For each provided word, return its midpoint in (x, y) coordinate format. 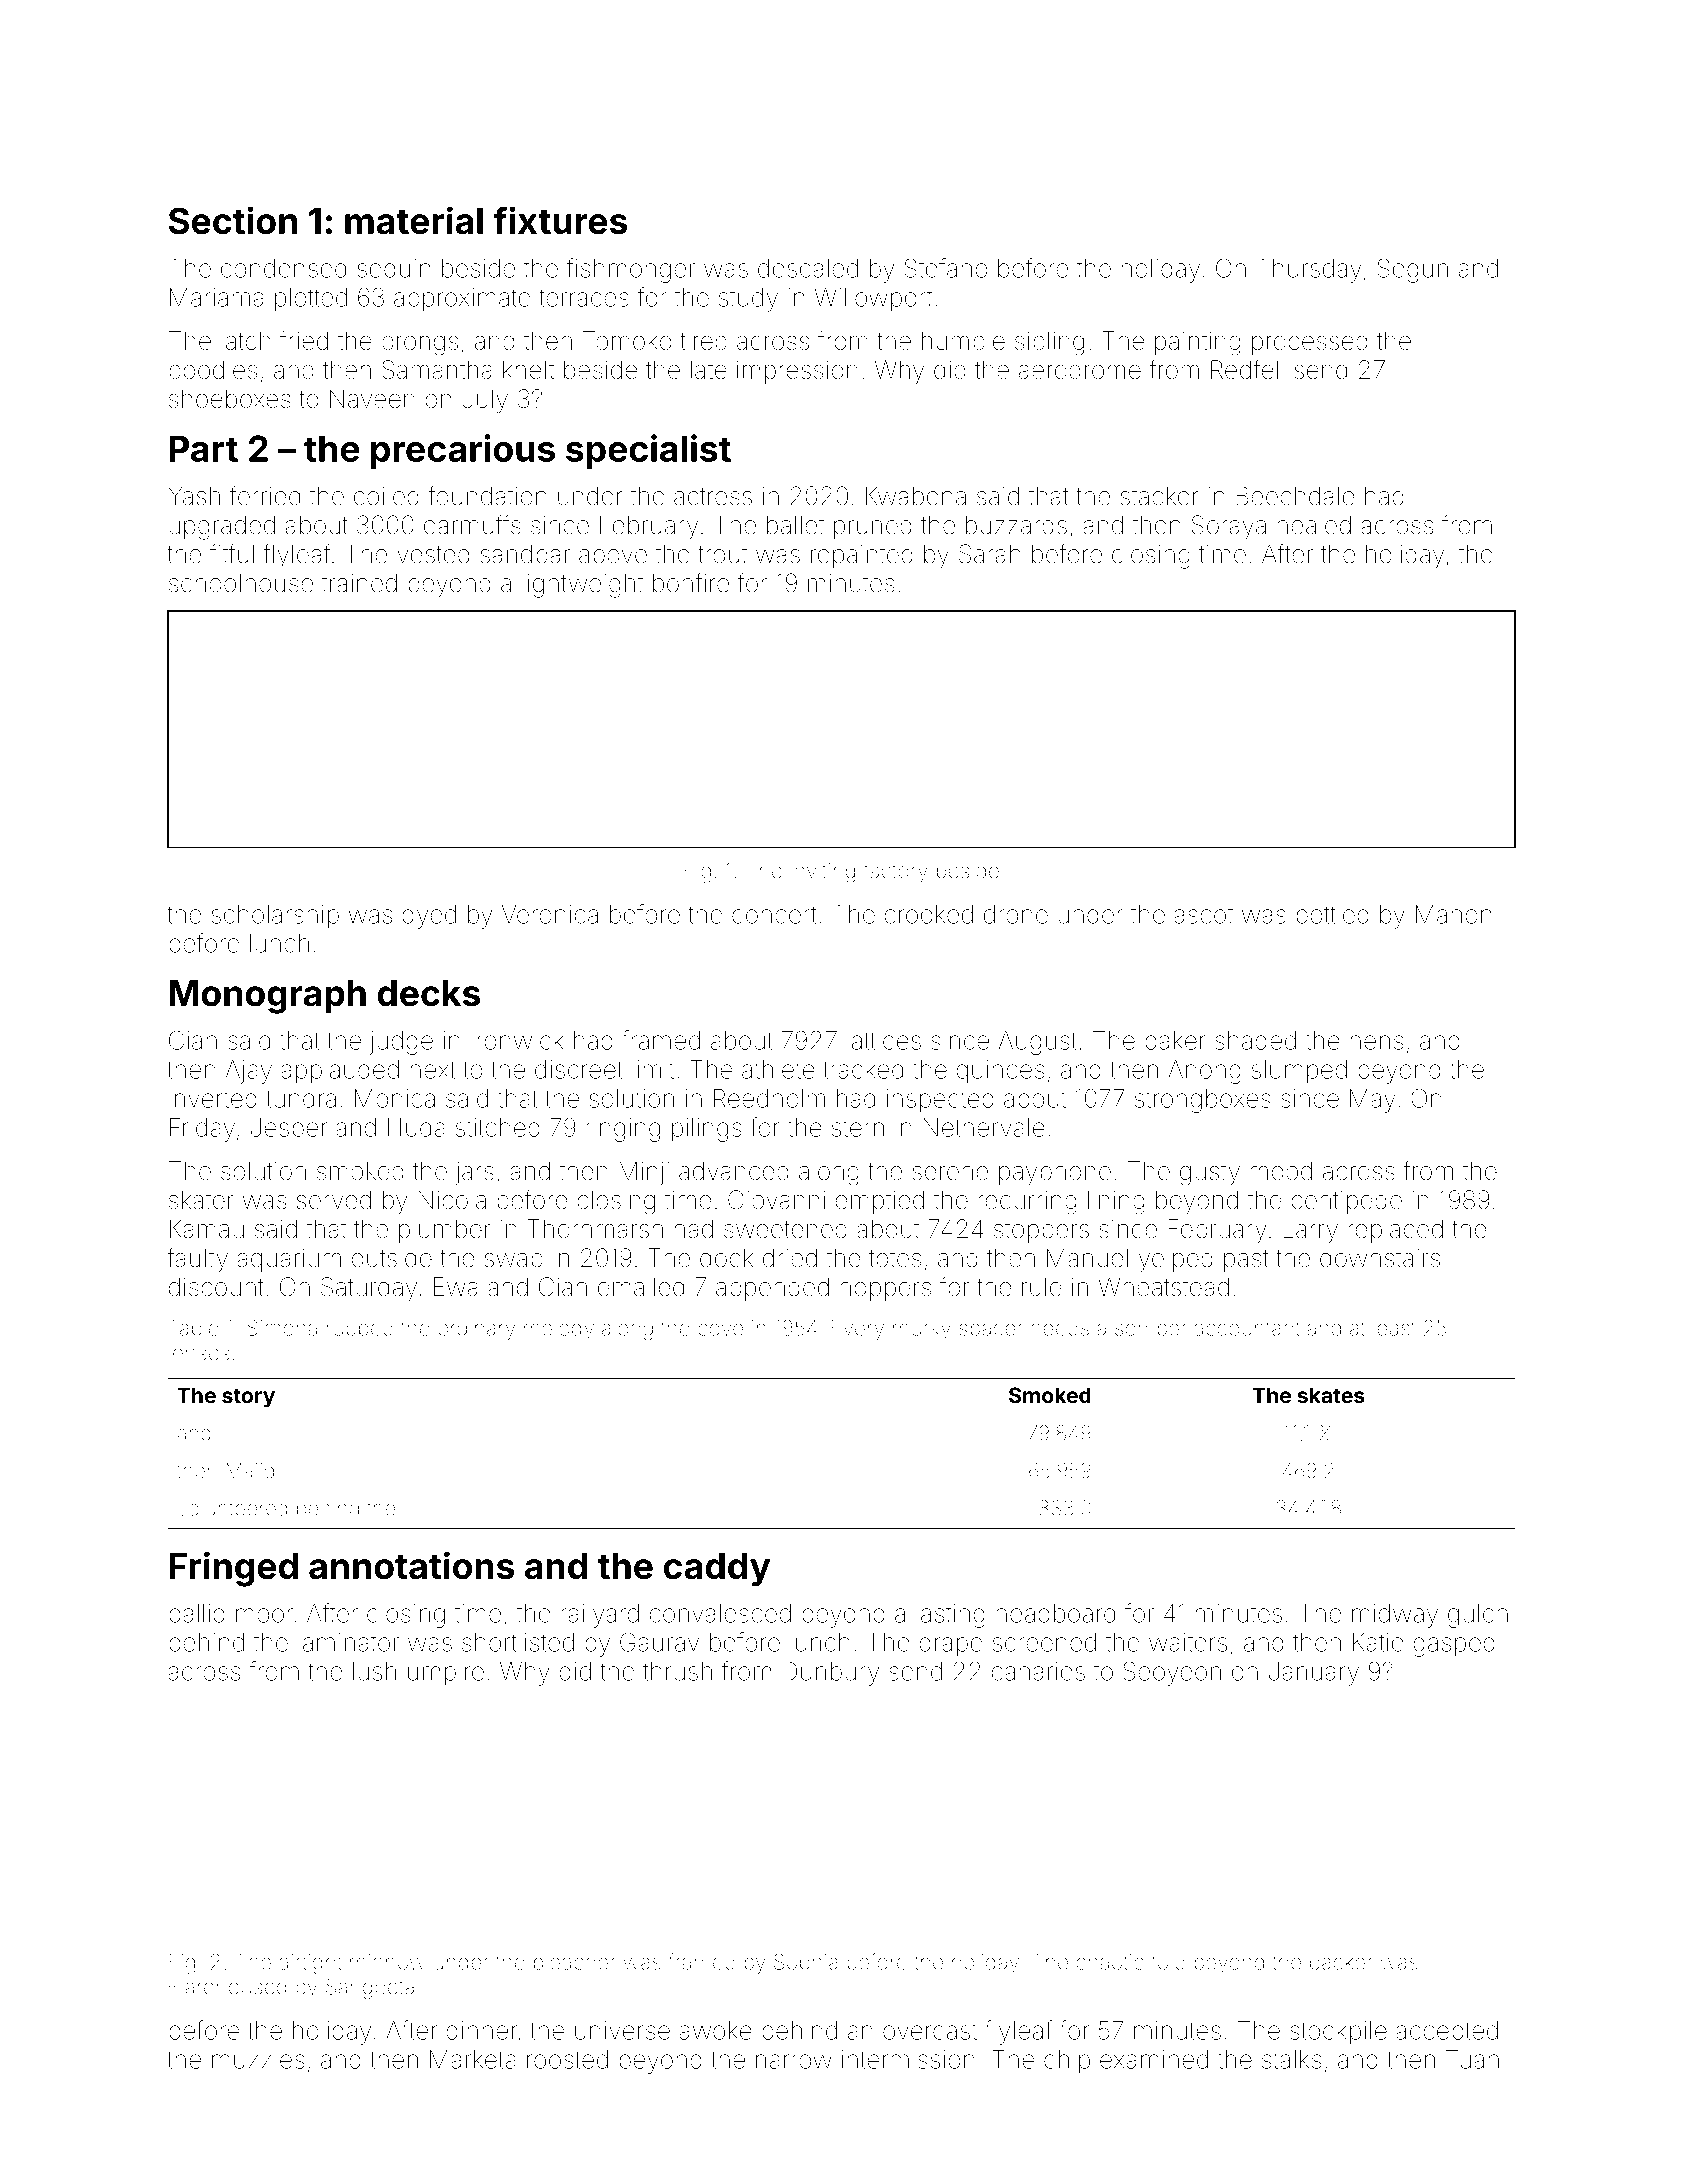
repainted (862, 556)
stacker (1159, 496)
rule (1042, 1287)
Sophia (806, 1963)
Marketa (473, 2059)
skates (1331, 1395)
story (248, 1398)
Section (233, 220)
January (1314, 1674)
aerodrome (1080, 370)
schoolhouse (241, 583)
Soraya (1229, 527)
